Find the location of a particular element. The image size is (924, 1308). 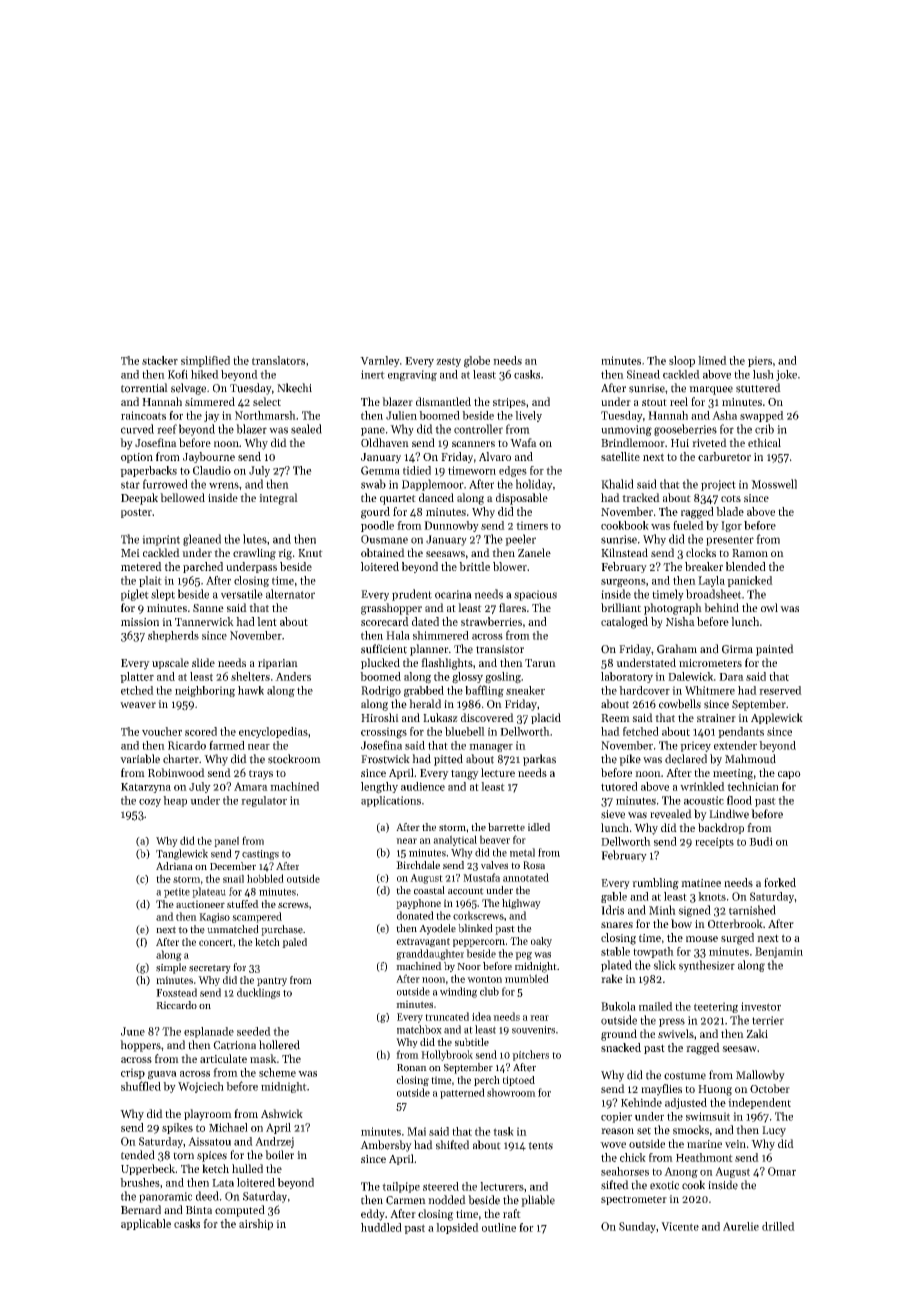

scampered is located at coordinates (257, 917).
